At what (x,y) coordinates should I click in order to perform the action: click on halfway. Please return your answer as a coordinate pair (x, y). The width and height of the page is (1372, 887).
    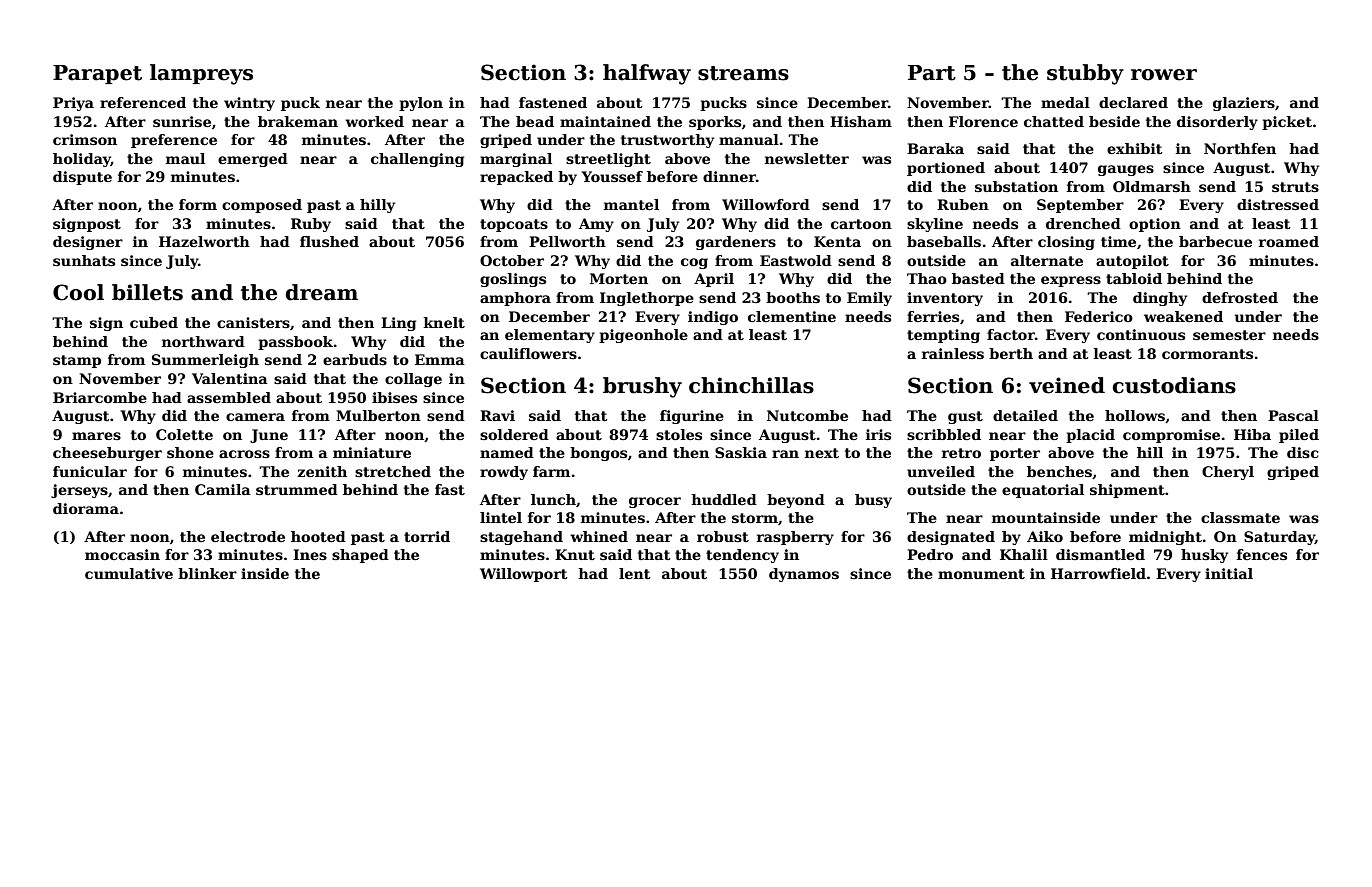
    Looking at the image, I should click on (647, 74).
